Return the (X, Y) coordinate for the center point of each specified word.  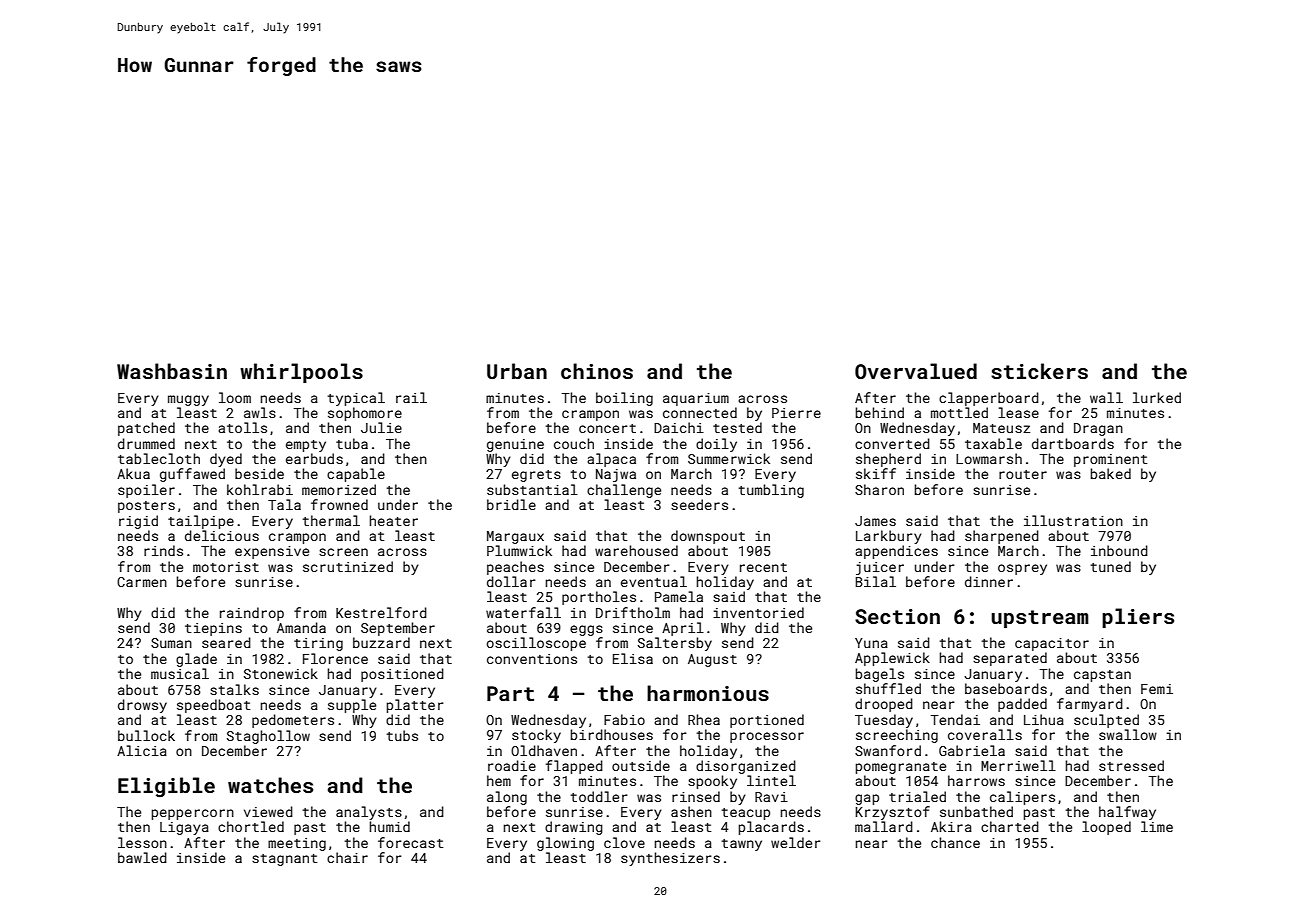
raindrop (252, 614)
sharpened (1002, 537)
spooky (712, 782)
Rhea (704, 719)
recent (763, 567)
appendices (896, 552)
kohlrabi (260, 489)
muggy (188, 400)
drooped (884, 705)
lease (1018, 412)
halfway (1127, 813)
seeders (699, 504)
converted (892, 443)
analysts (369, 813)
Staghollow (268, 737)
